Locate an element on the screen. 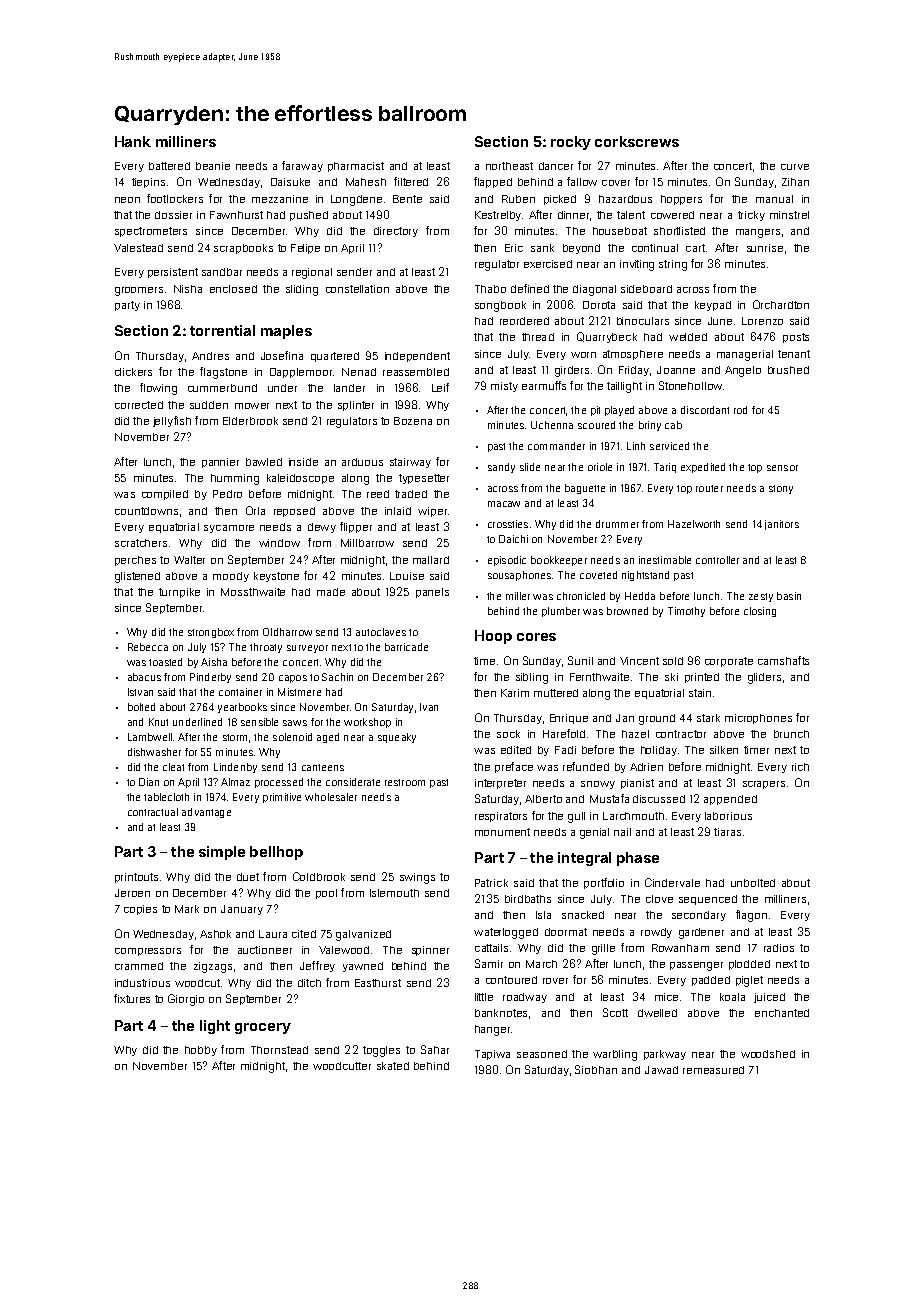  fixtures is located at coordinates (132, 998).
